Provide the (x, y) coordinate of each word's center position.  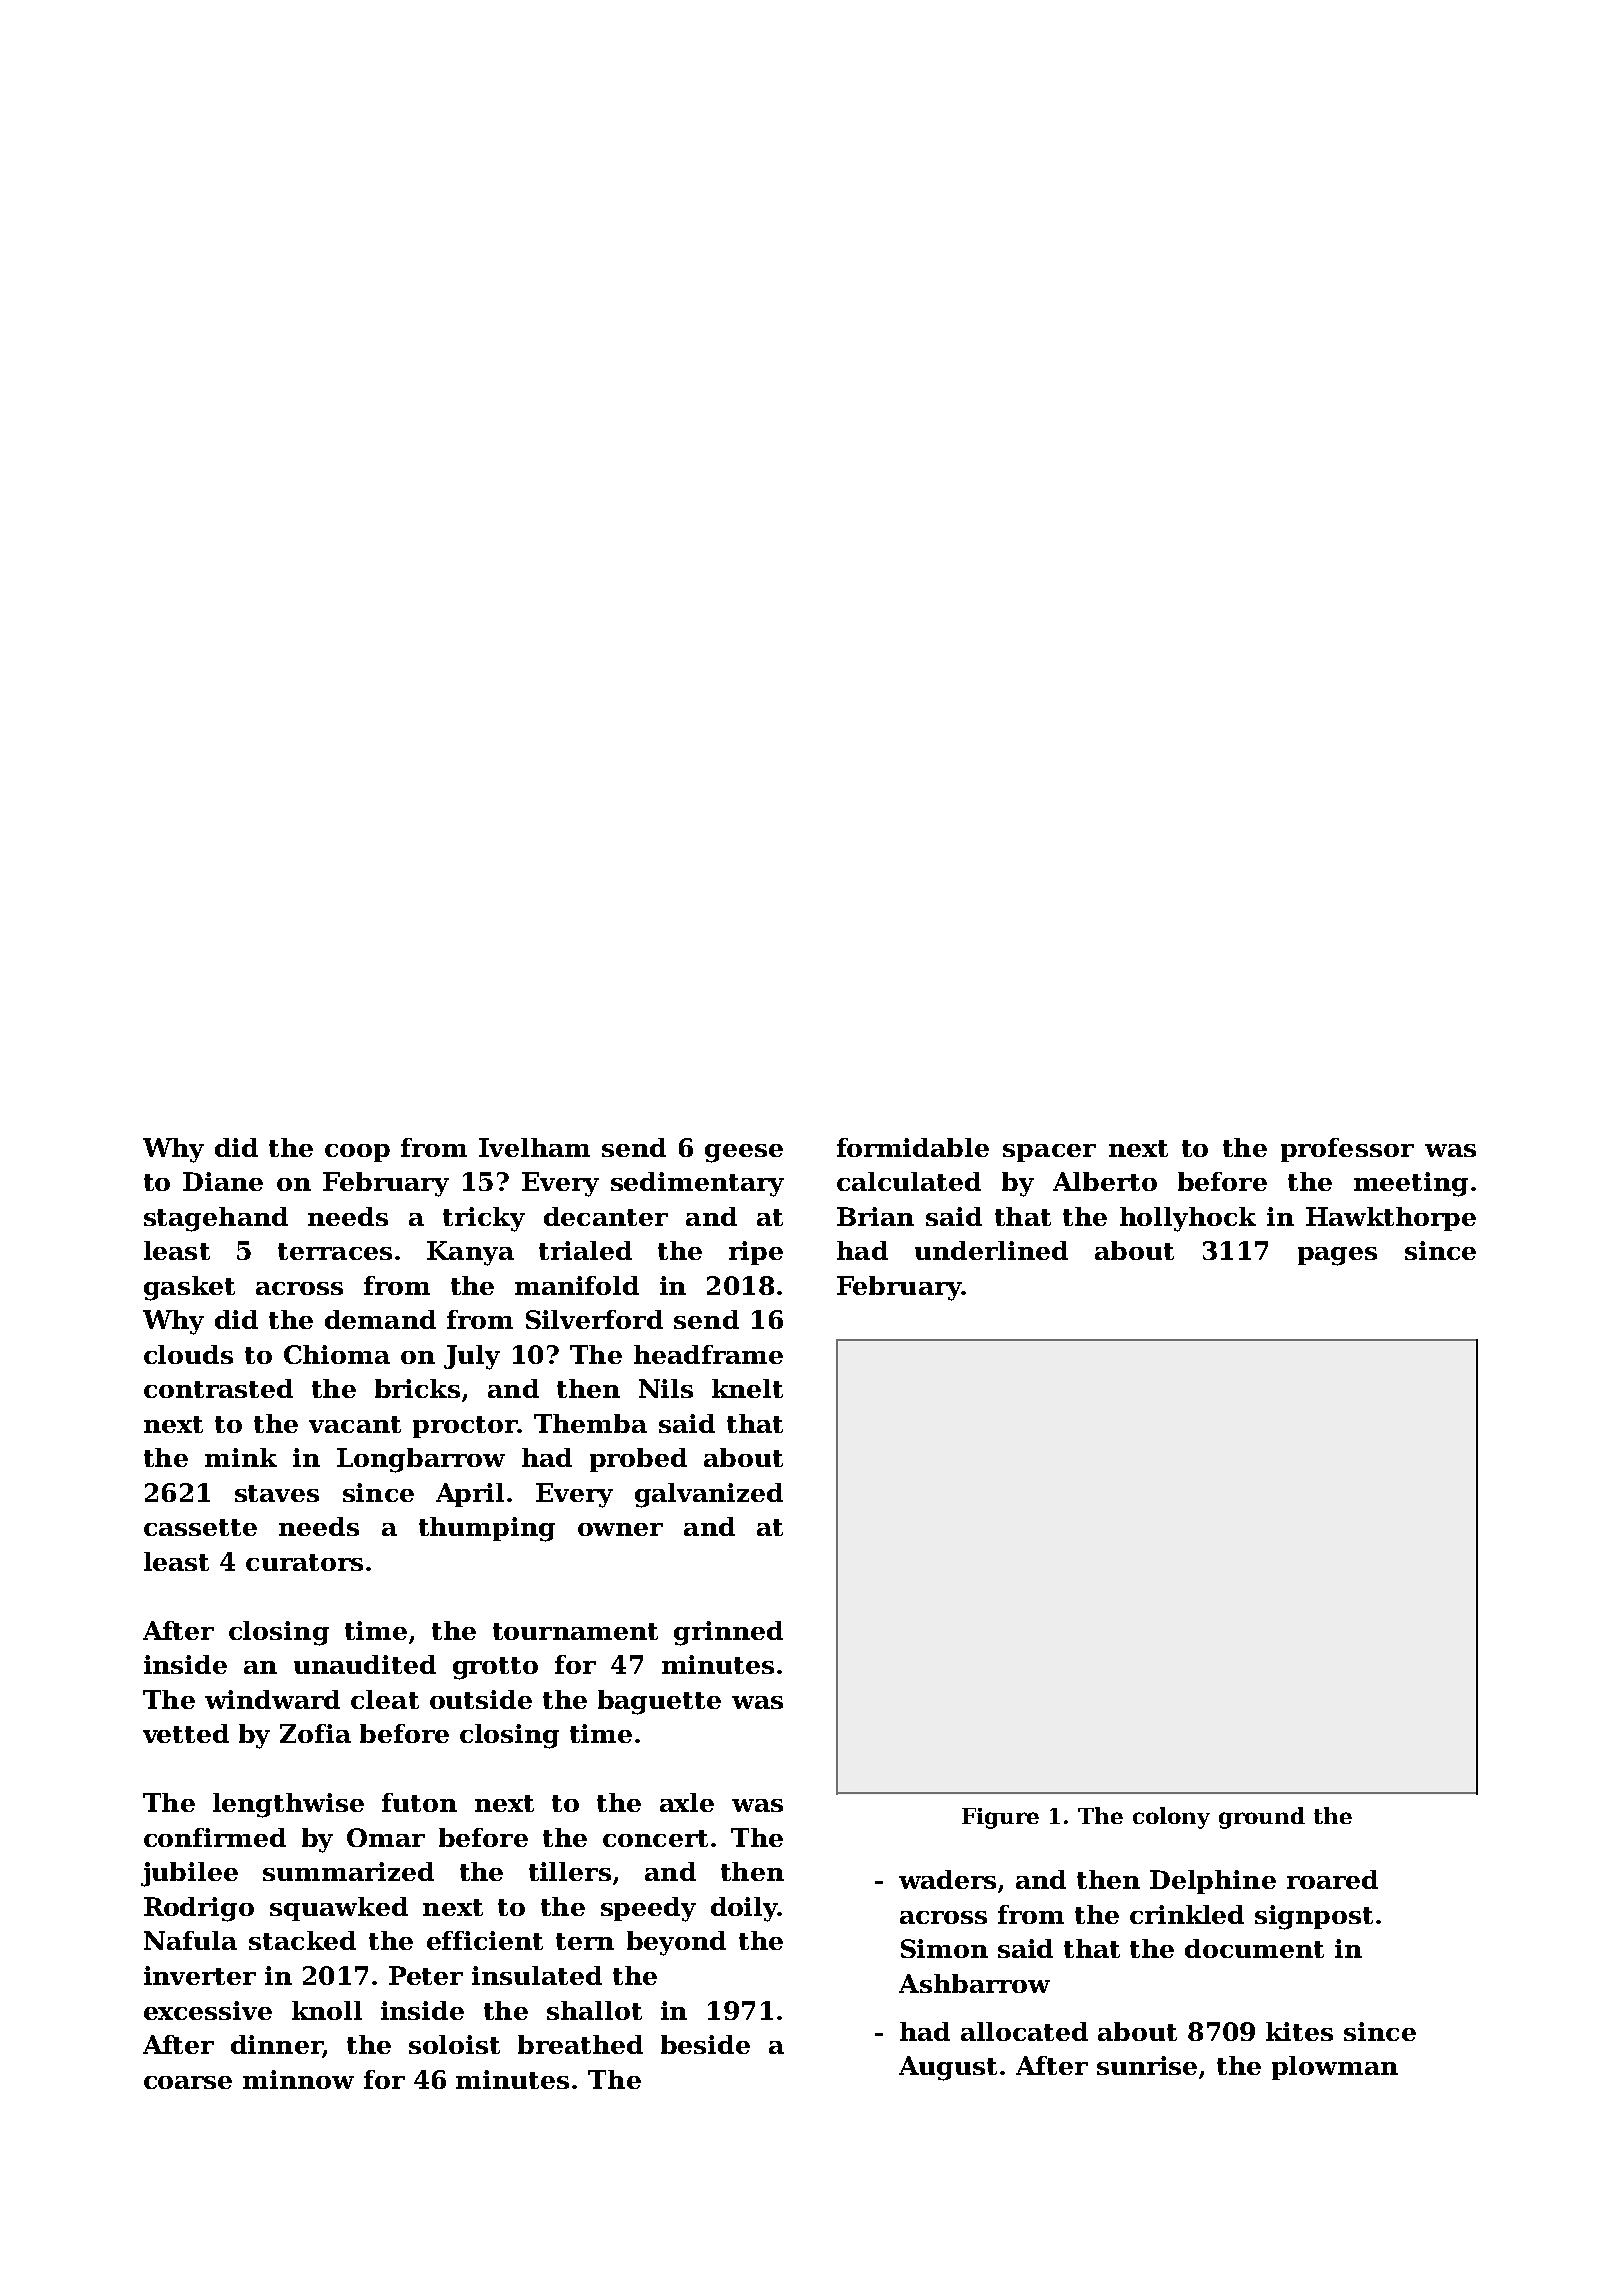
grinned (728, 1633)
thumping (487, 1529)
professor (1347, 1150)
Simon (944, 1948)
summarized (348, 1871)
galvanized (709, 1495)
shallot (594, 2010)
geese (744, 1153)
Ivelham (534, 1147)
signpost (1314, 1917)
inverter (200, 1975)
